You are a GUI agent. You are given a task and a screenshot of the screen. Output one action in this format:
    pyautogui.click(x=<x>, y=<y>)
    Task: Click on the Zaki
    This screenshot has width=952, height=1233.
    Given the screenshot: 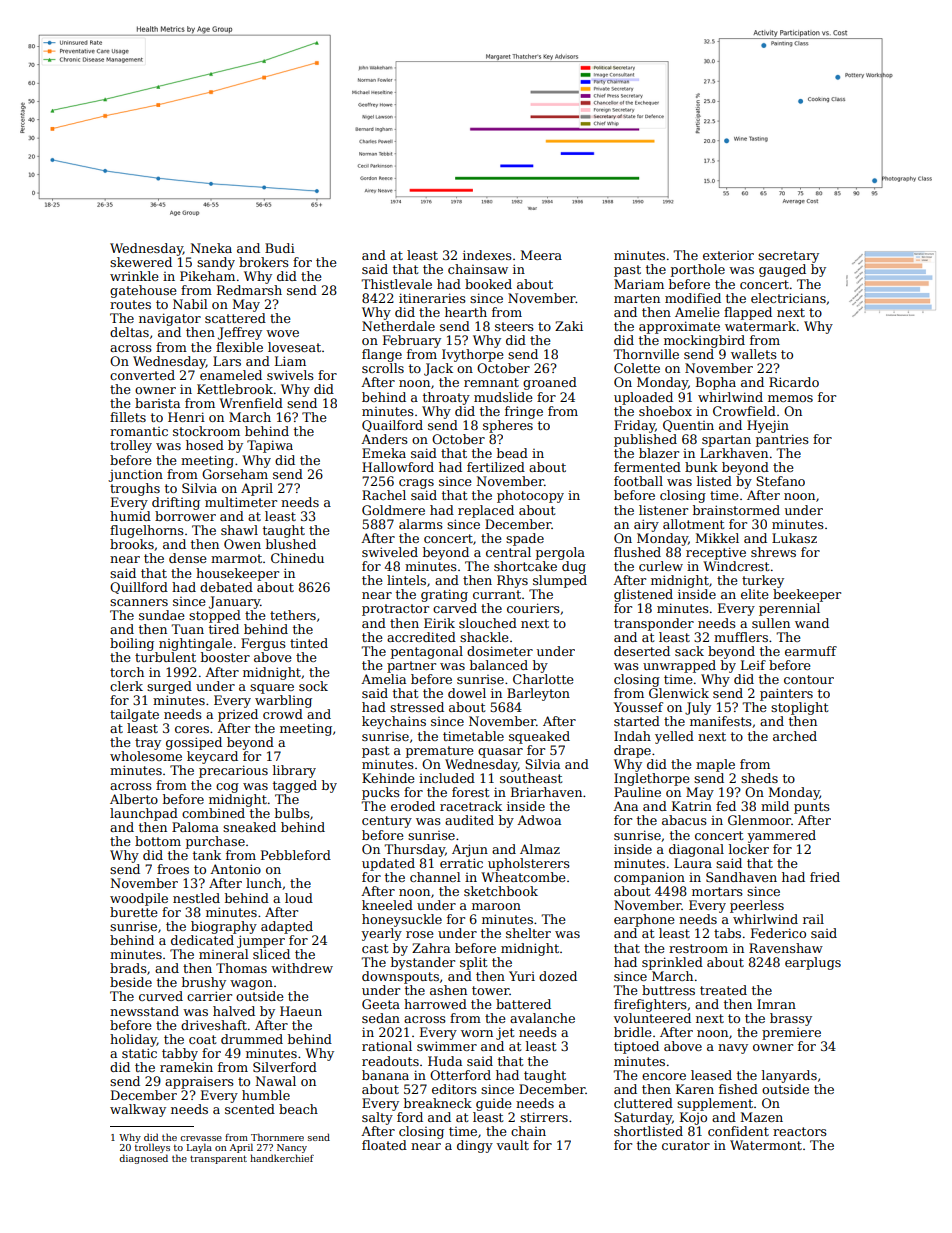 What is the action you would take?
    pyautogui.click(x=569, y=326)
